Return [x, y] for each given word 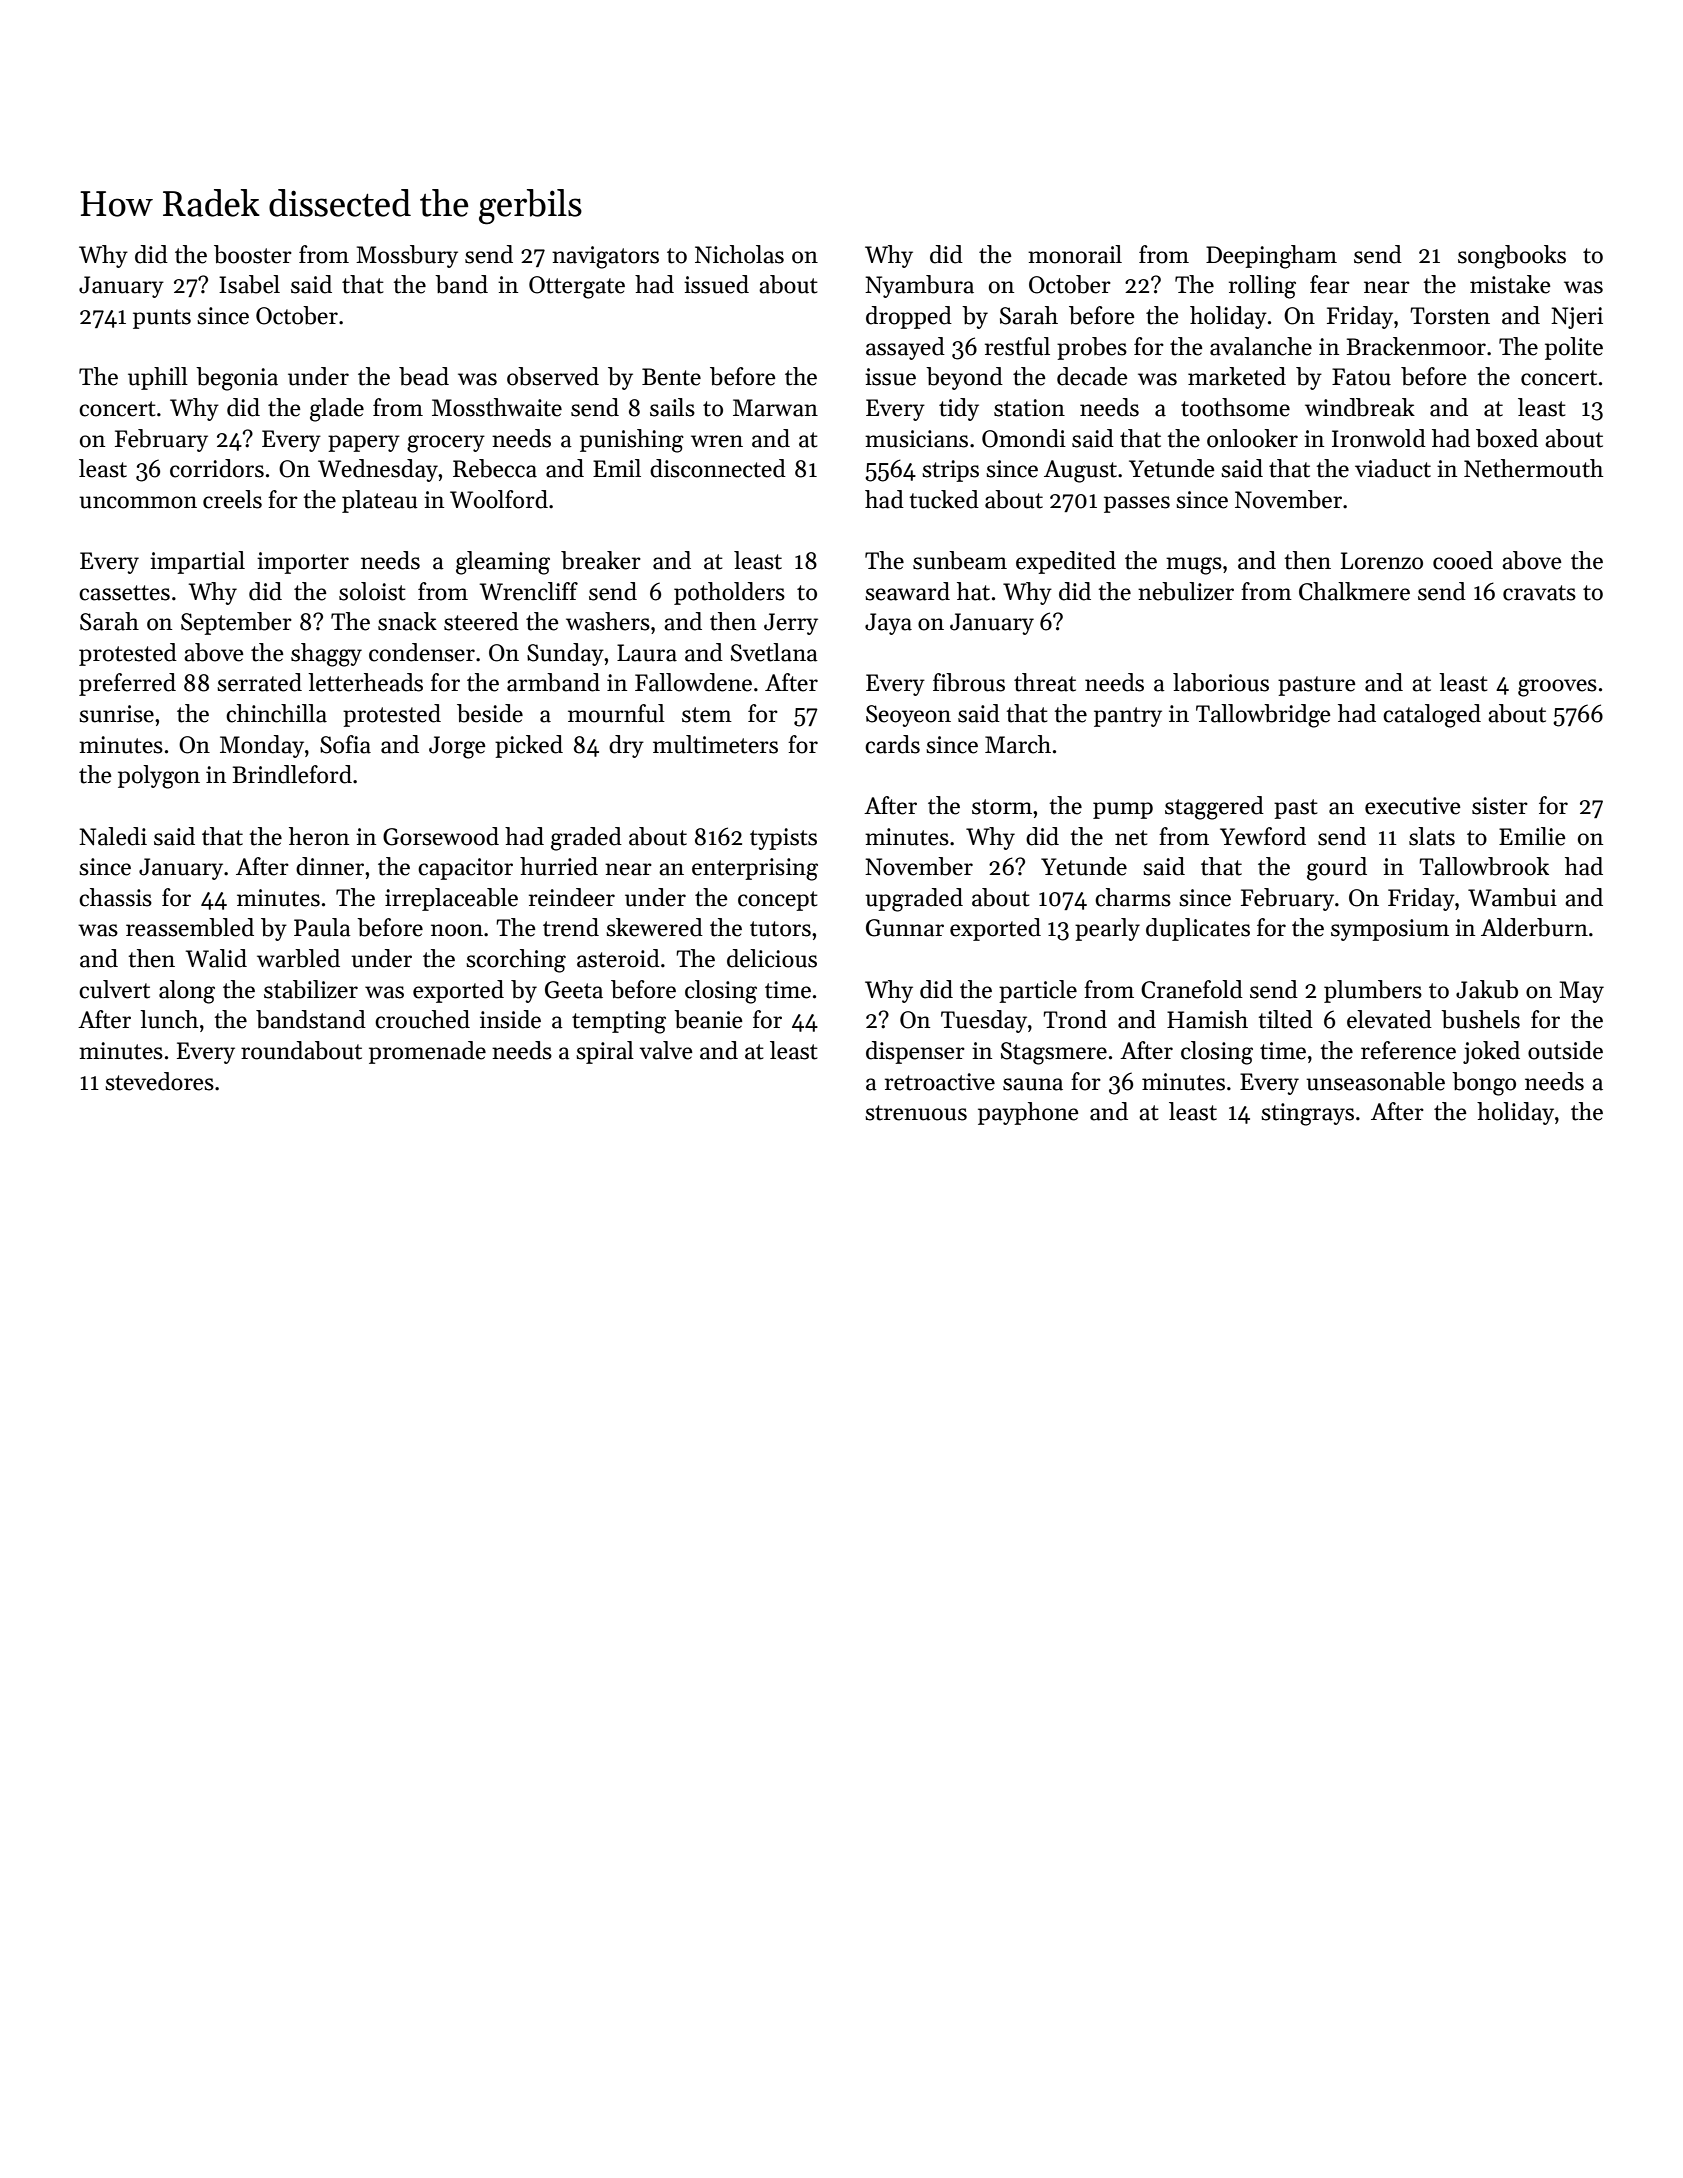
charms [1133, 897]
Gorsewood [441, 836]
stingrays [1307, 1114]
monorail [1075, 254]
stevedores [159, 1081]
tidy [959, 409]
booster [253, 254]
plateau [379, 501]
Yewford [1263, 836]
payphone [1028, 1113]
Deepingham [1271, 257]
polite [1574, 348]
